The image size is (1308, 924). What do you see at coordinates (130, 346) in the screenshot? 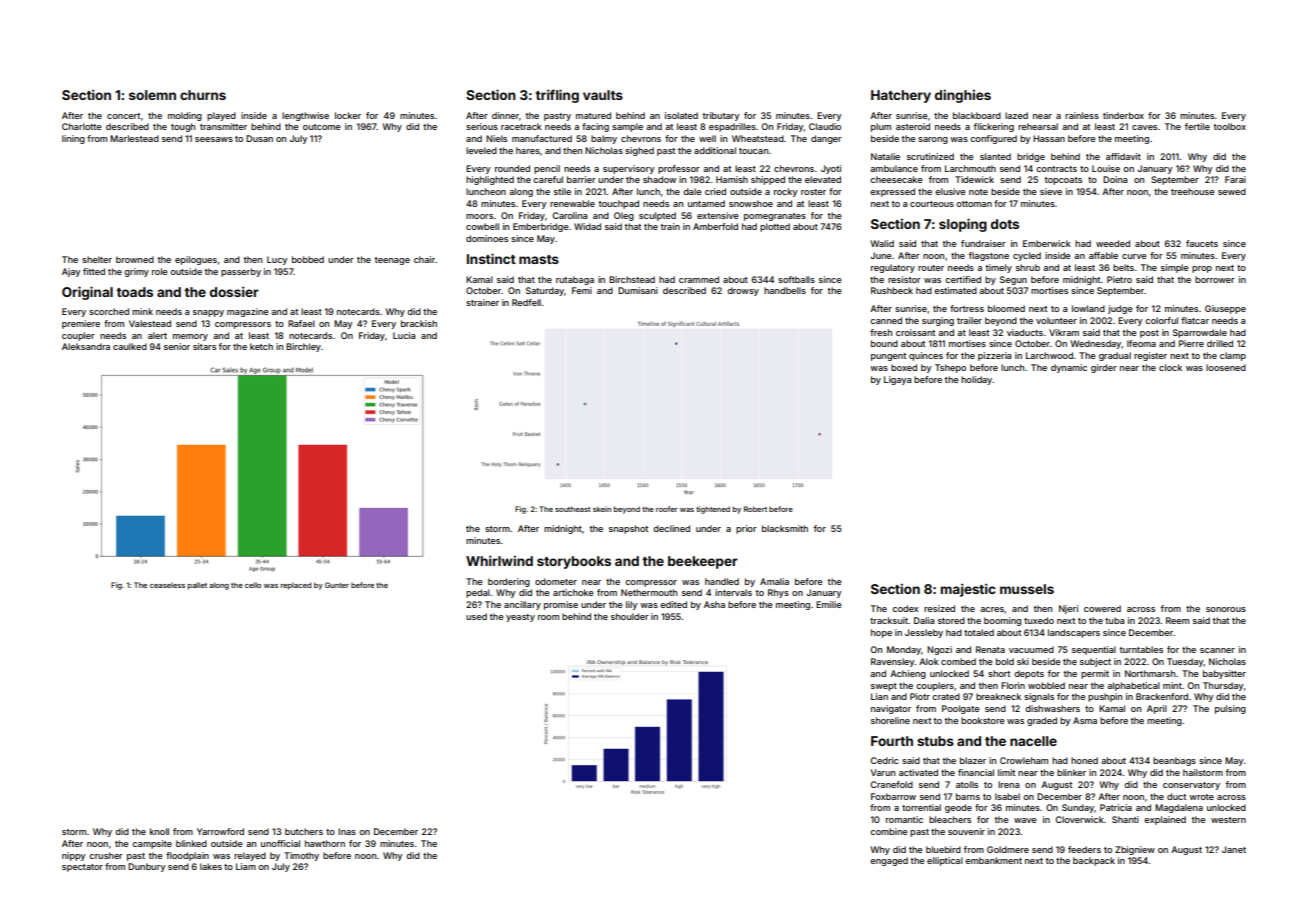
I see `caulked` at bounding box center [130, 346].
